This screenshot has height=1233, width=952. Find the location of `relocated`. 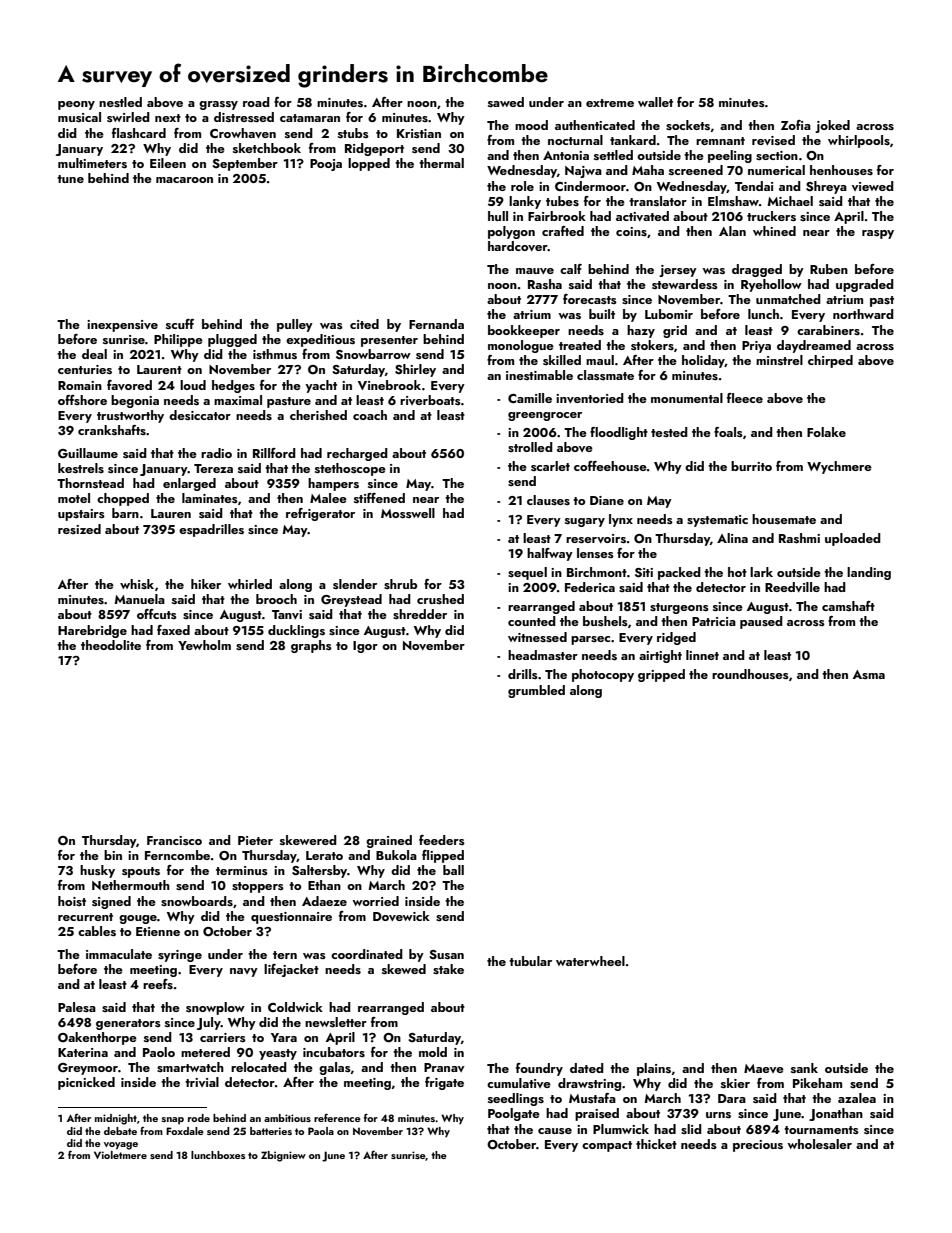

relocated is located at coordinates (259, 1067).
